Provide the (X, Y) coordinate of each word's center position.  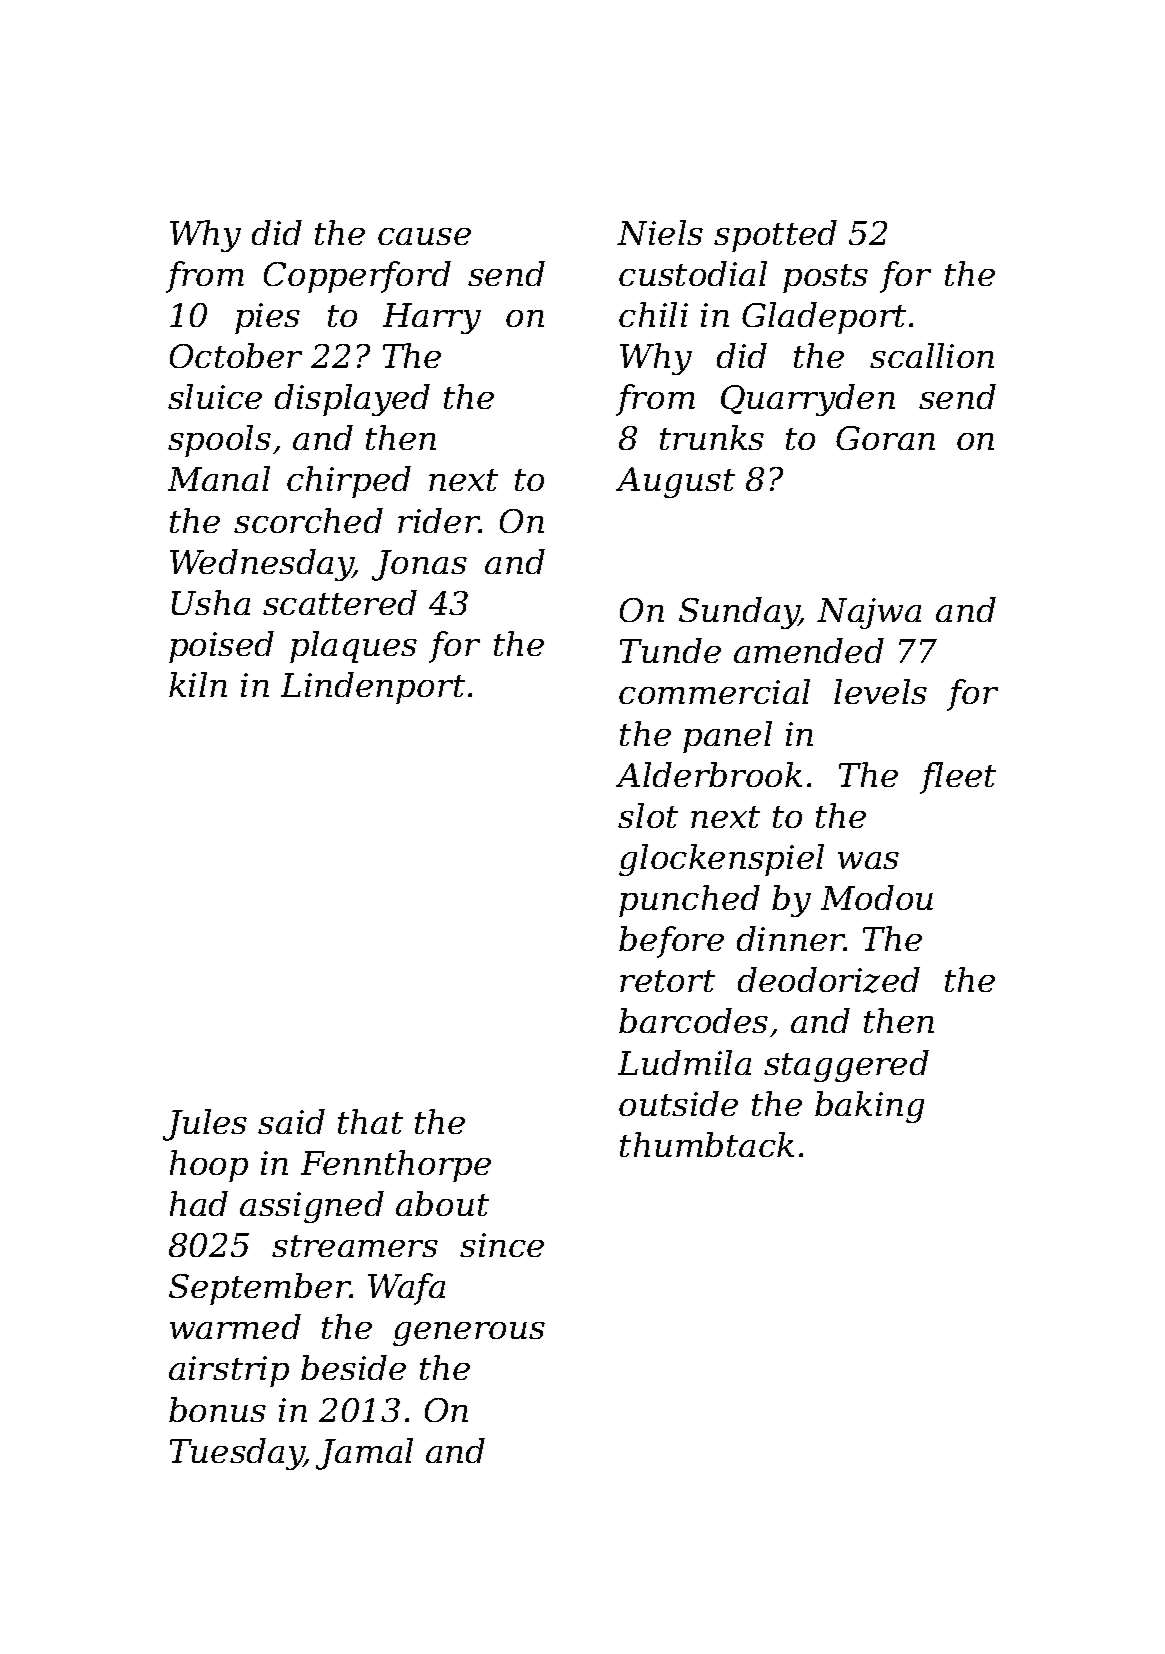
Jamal (364, 1454)
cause (424, 236)
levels (880, 691)
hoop (209, 1166)
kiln (198, 684)
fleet (958, 778)
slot (648, 815)
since (502, 1245)
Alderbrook (709, 774)
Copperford (357, 277)
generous (469, 1334)
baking (869, 1107)
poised (221, 647)
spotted (775, 236)
